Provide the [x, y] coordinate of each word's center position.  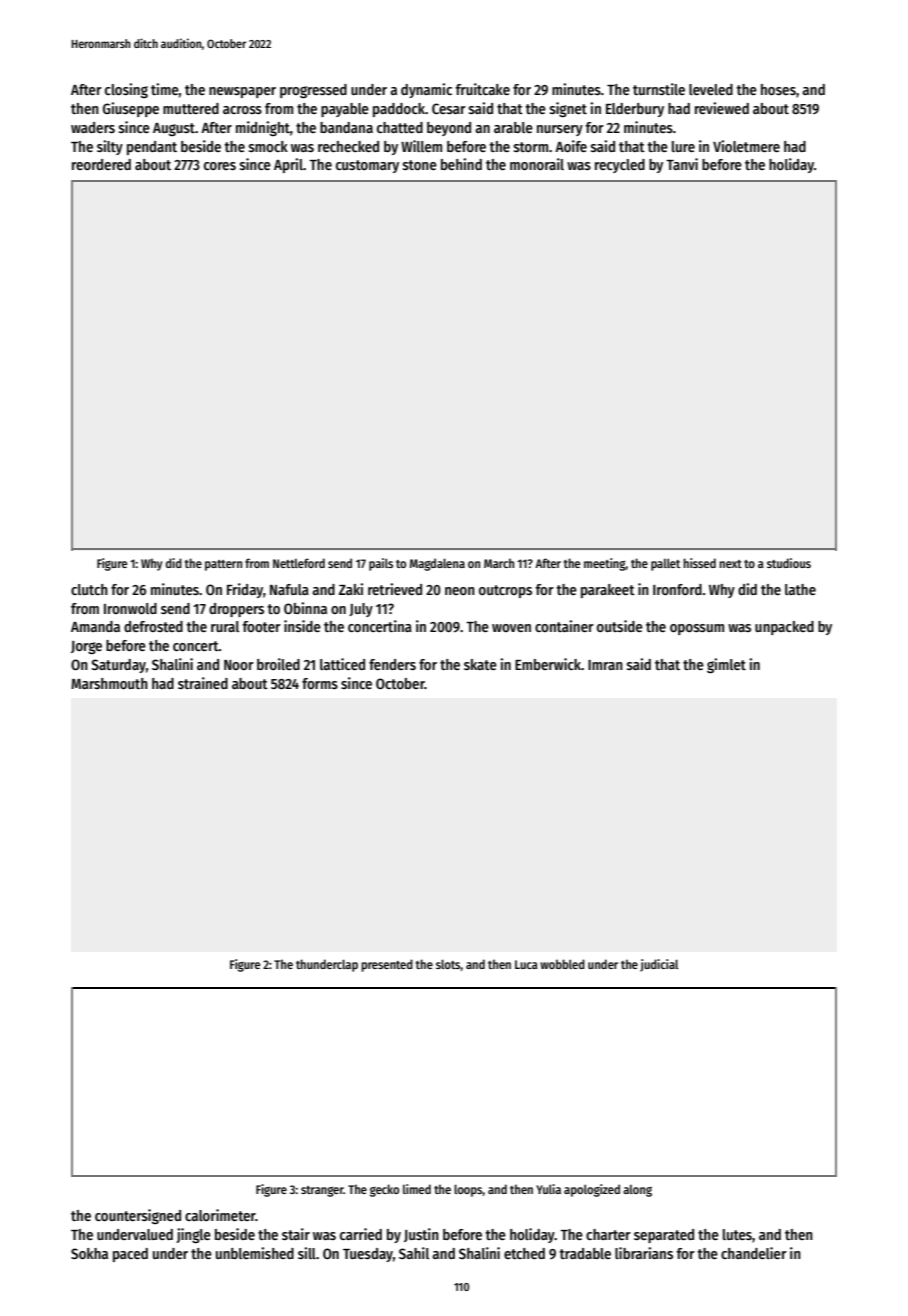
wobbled [562, 964]
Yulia [548, 1189]
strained [203, 683]
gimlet [726, 665]
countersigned [138, 1216]
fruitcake [482, 89]
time [165, 89]
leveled [711, 89]
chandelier [754, 1253]
